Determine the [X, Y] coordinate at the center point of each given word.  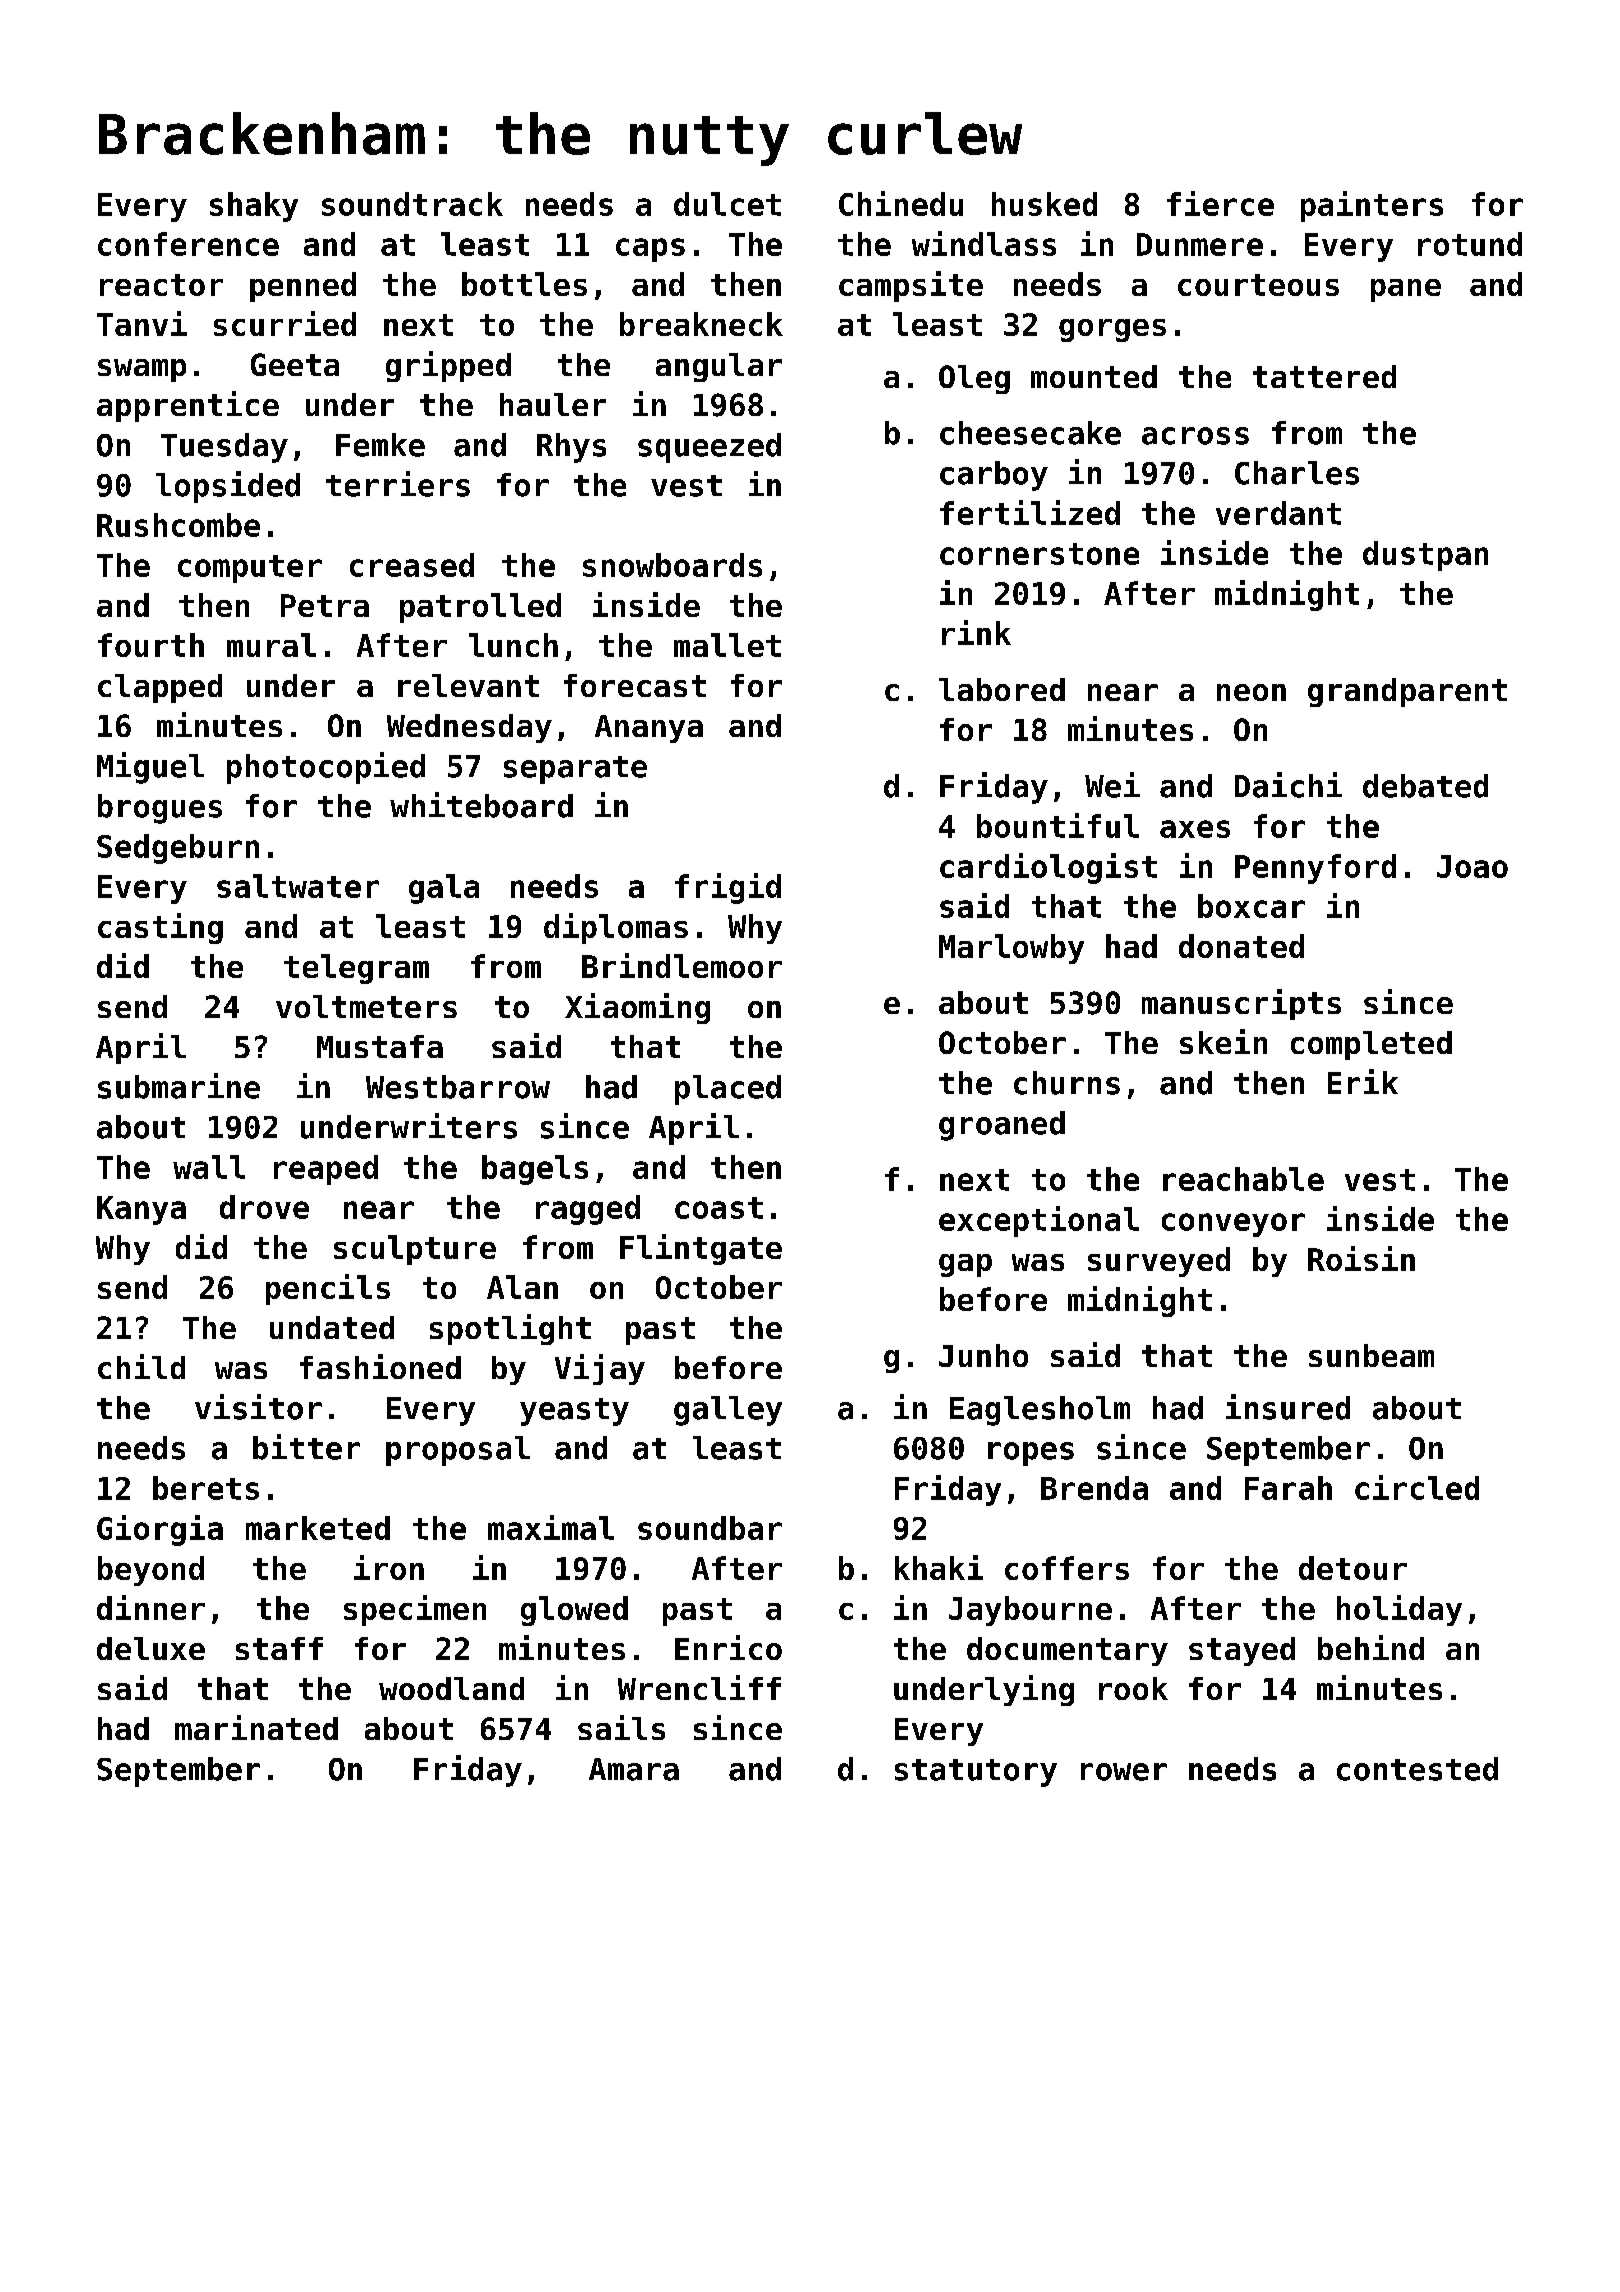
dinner [151, 1607]
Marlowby [1011, 949]
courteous [1258, 285]
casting [160, 928]
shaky [254, 207]
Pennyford [1315, 869]
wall [209, 1167]
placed [728, 1090]
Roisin [1361, 1258]
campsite [911, 286]
